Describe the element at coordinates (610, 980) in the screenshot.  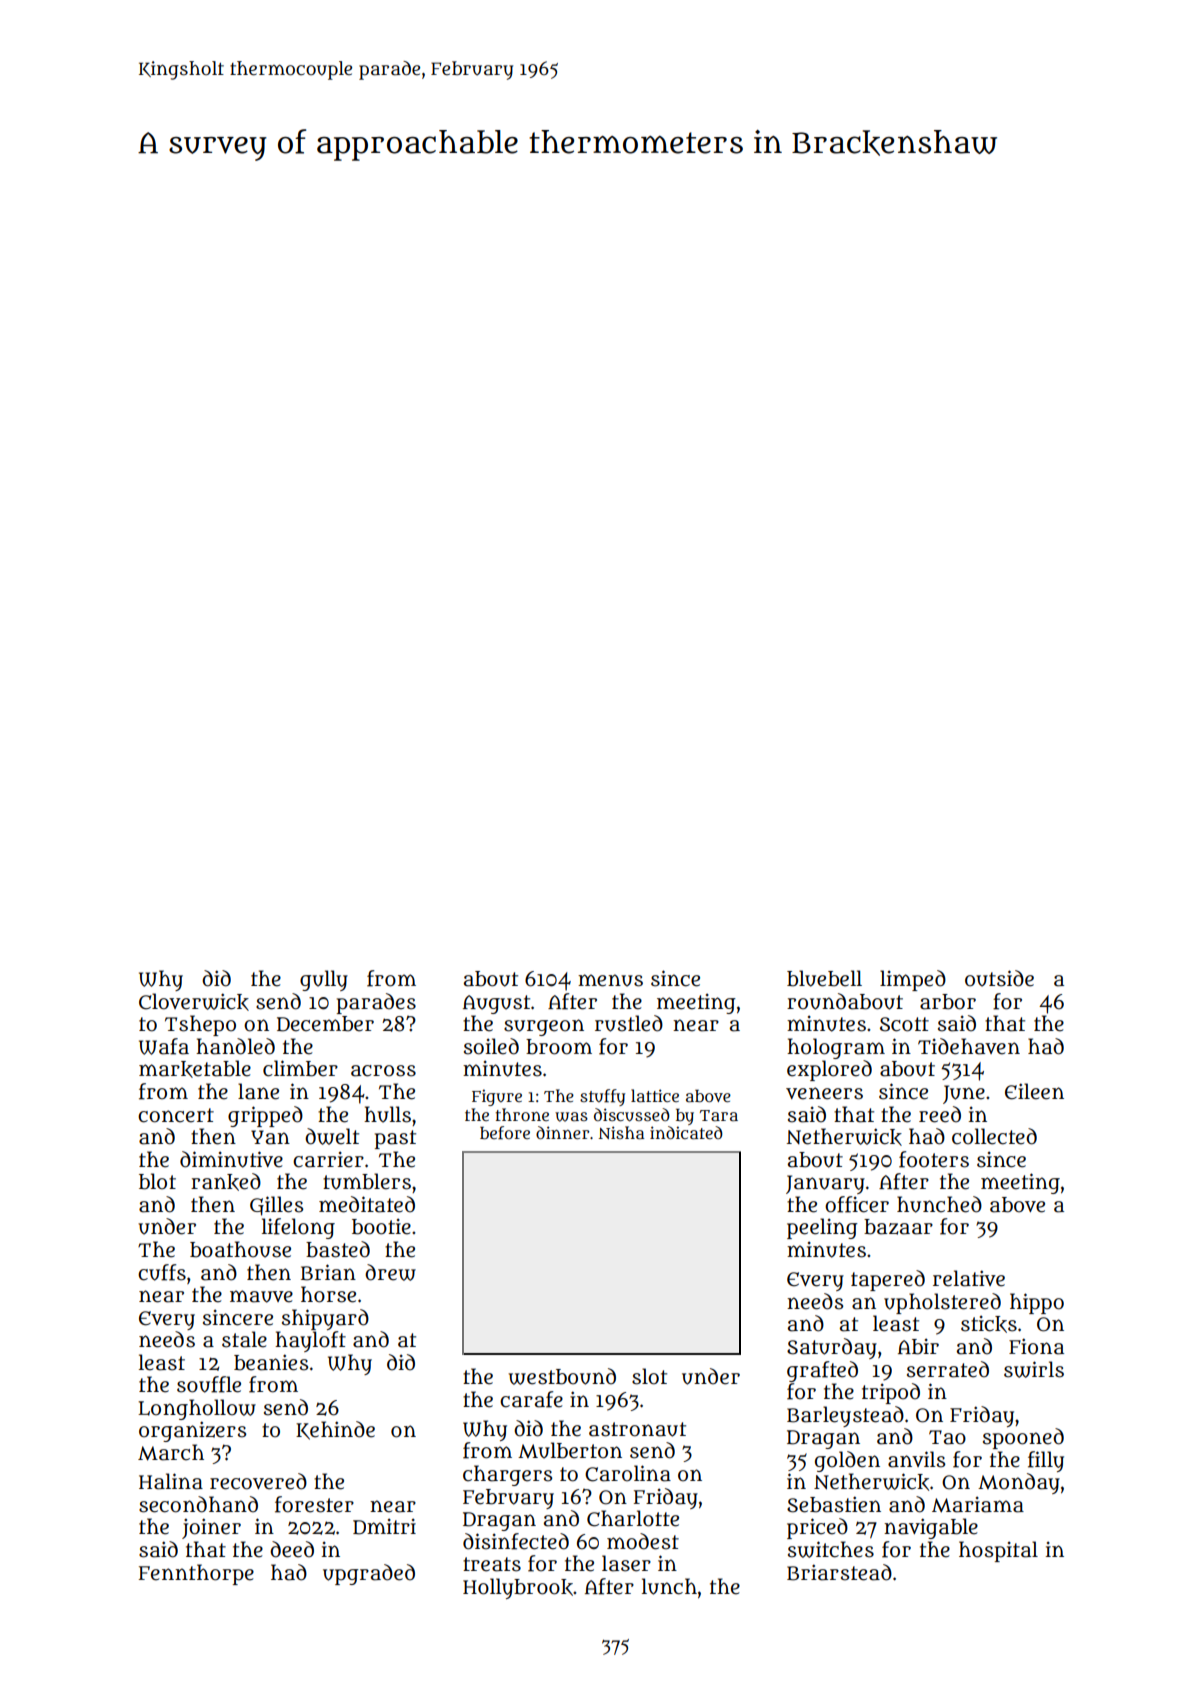
I see `menus` at that location.
